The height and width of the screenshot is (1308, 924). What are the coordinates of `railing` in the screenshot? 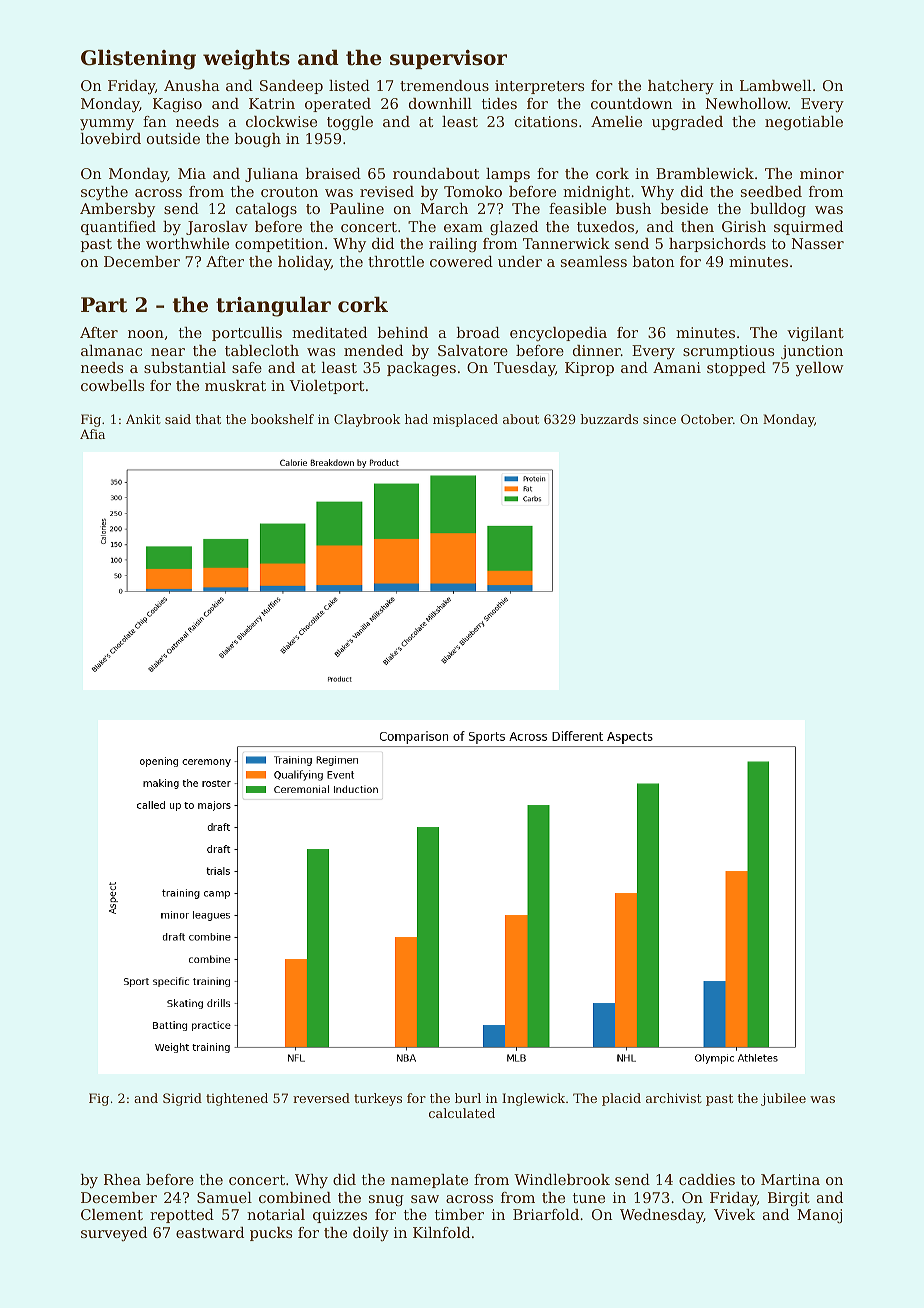 It's located at (453, 245).
